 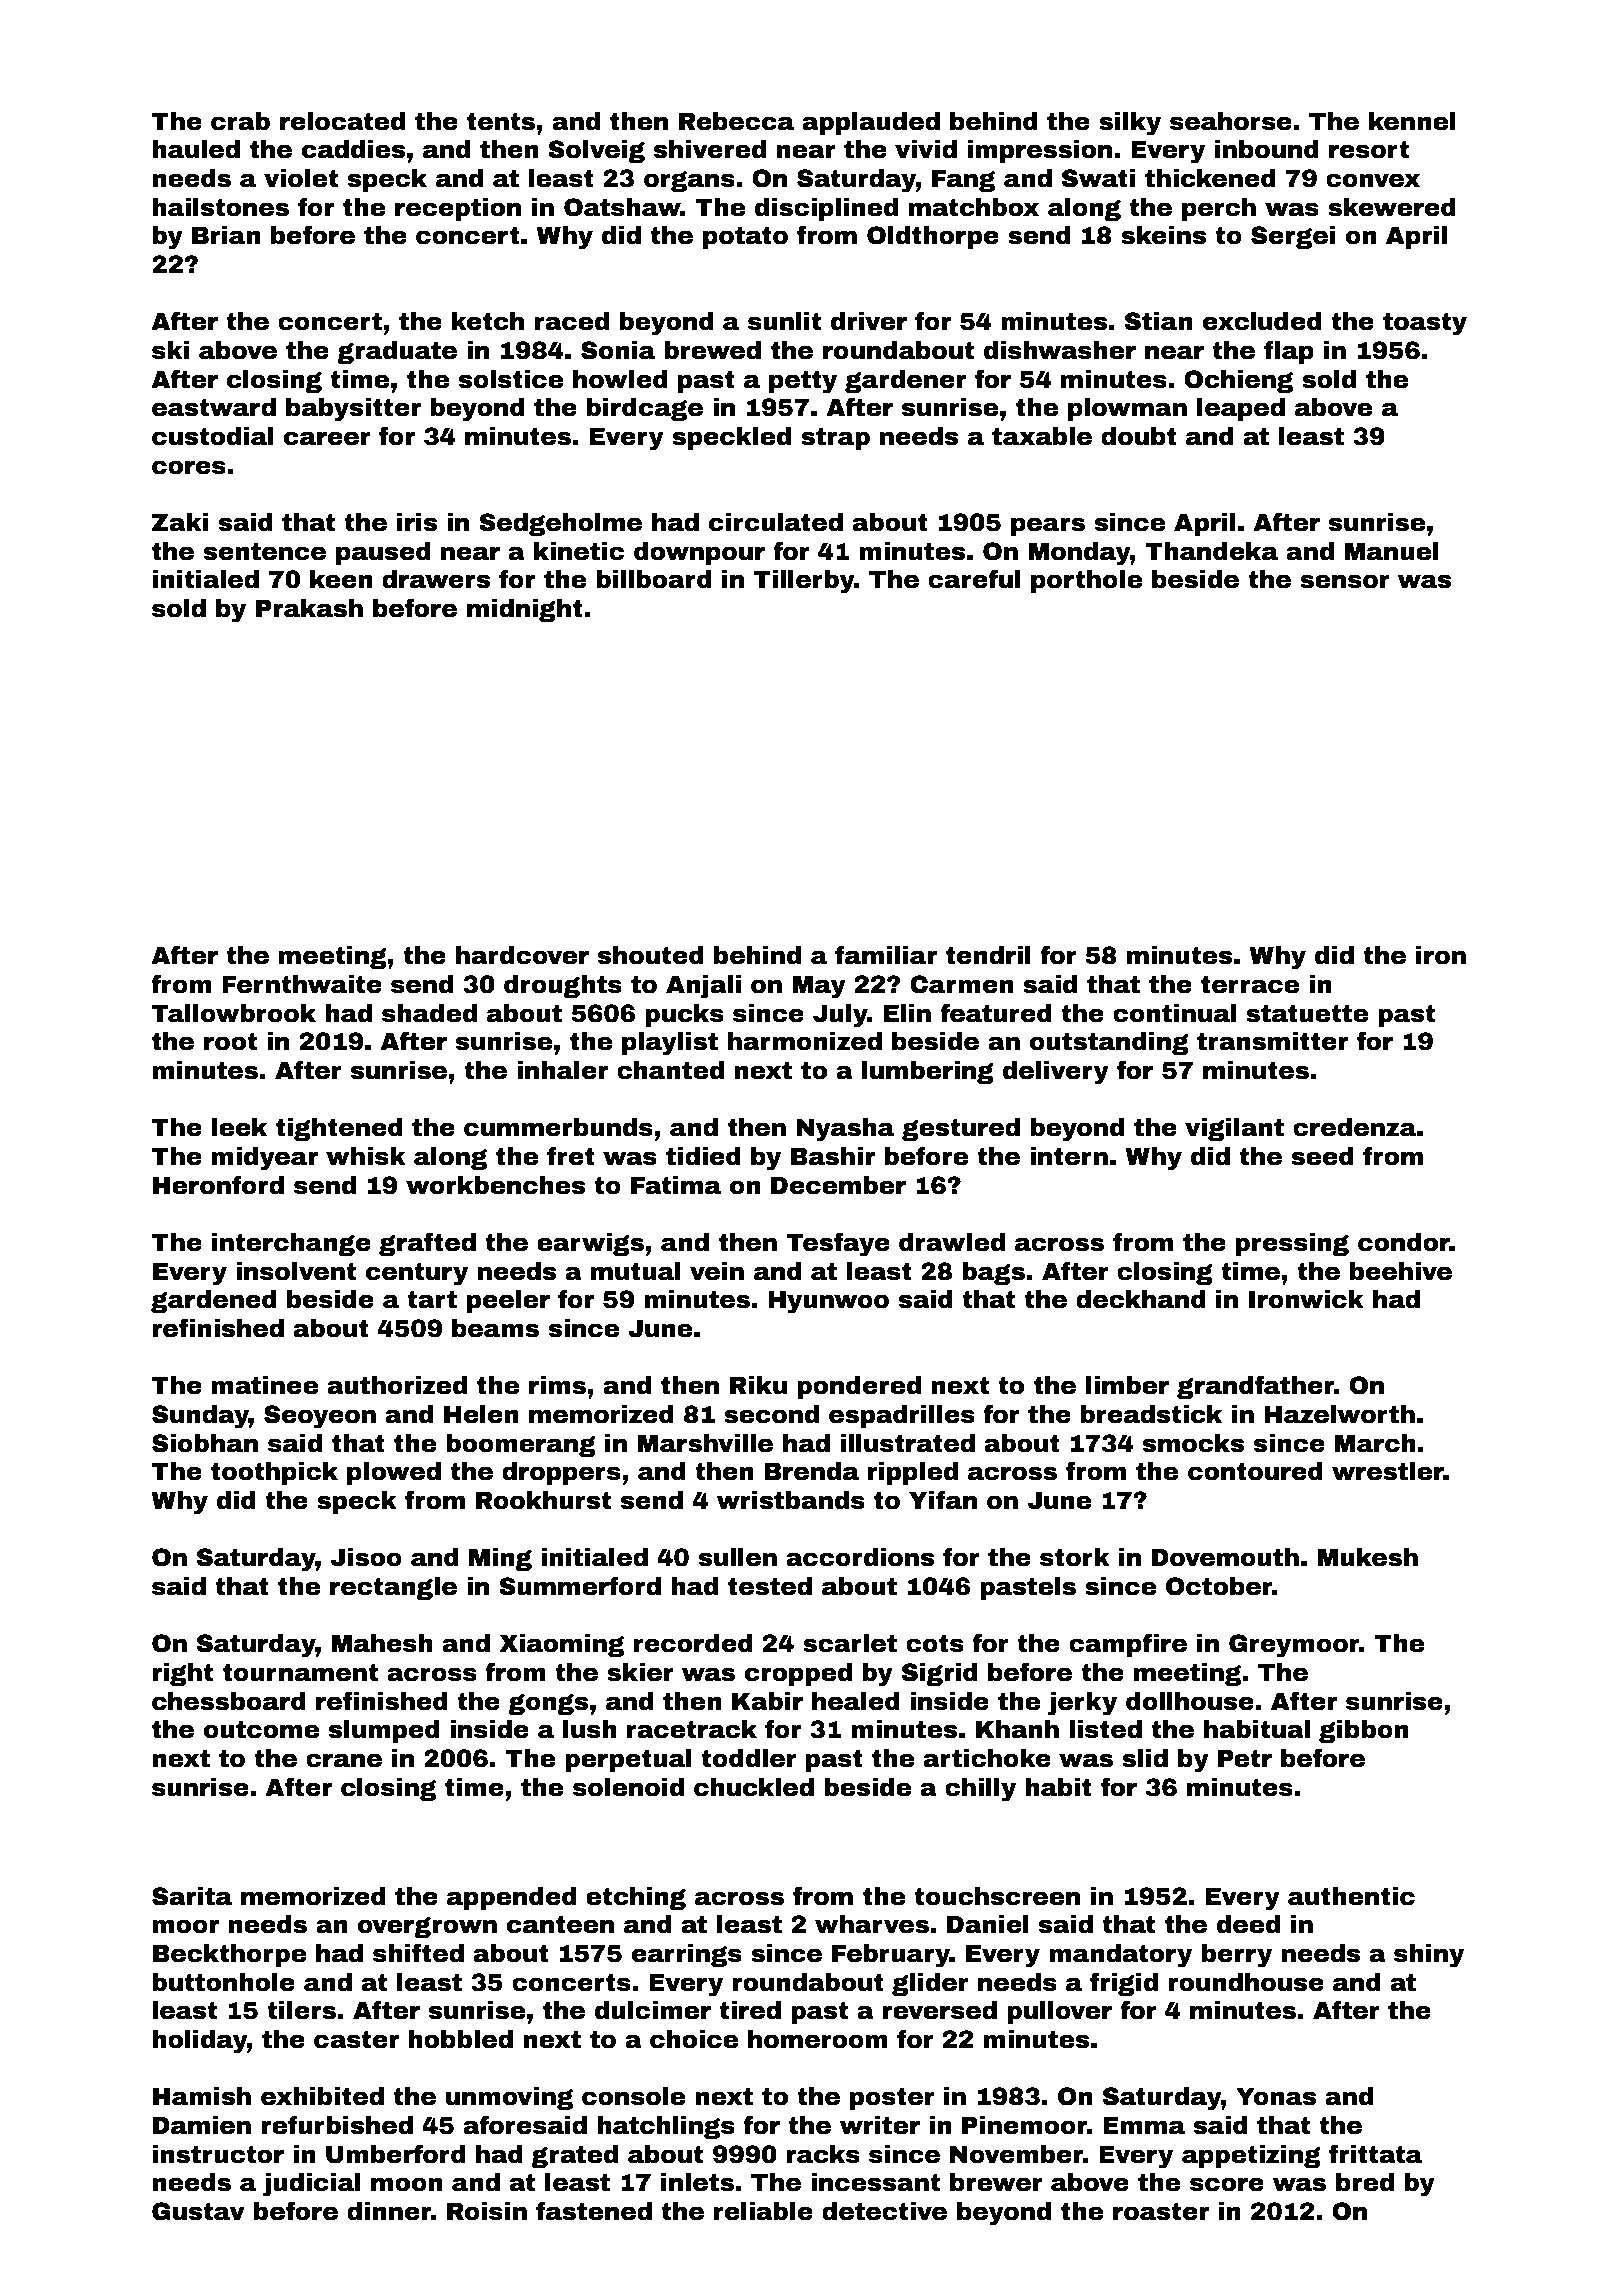 What do you see at coordinates (198, 2211) in the page?
I see `Gustav` at bounding box center [198, 2211].
